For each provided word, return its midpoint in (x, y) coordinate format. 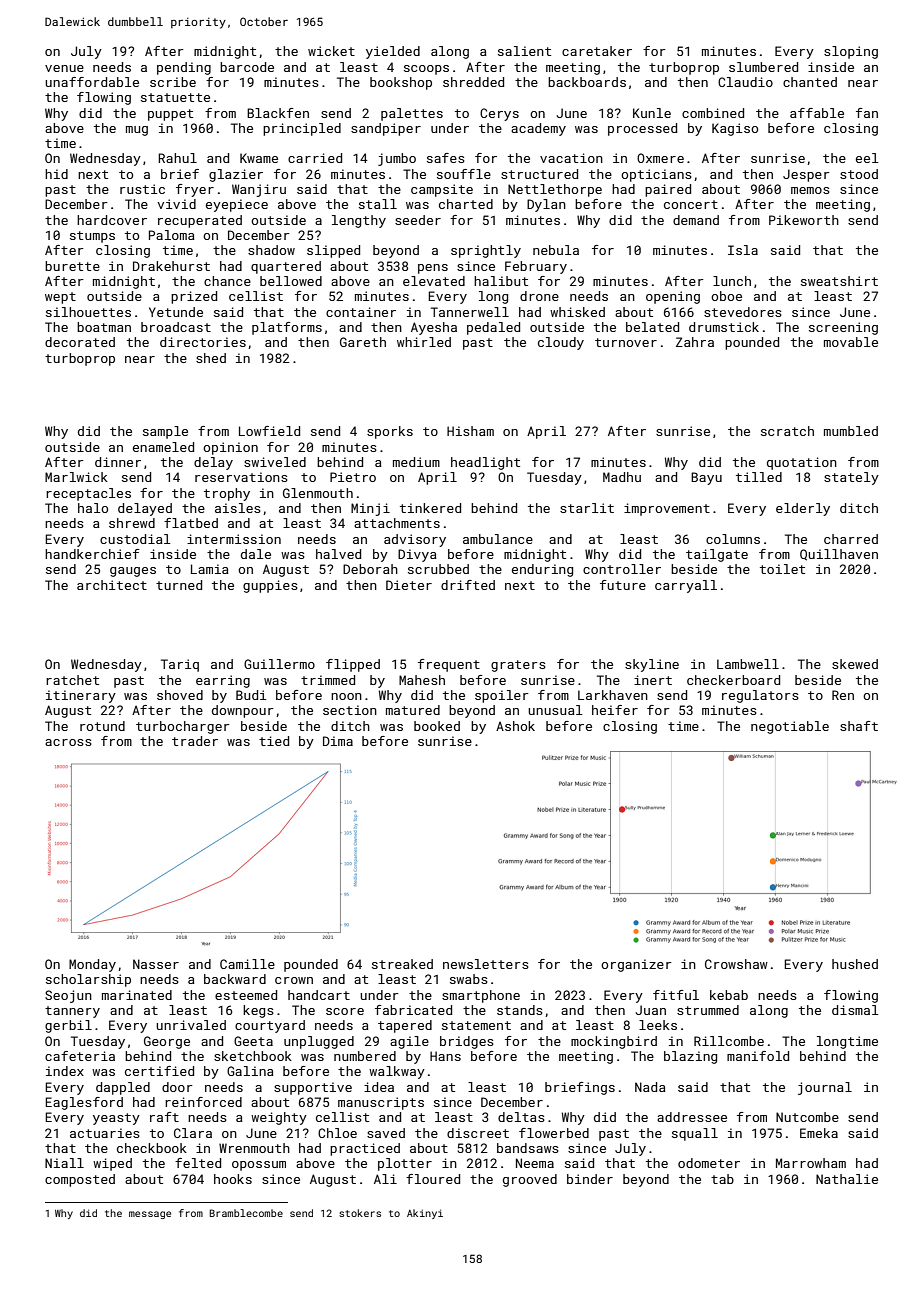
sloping (851, 52)
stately (851, 478)
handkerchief (92, 554)
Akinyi (425, 1214)
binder (590, 1179)
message (150, 1215)
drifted (468, 585)
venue (64, 68)
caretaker (597, 51)
